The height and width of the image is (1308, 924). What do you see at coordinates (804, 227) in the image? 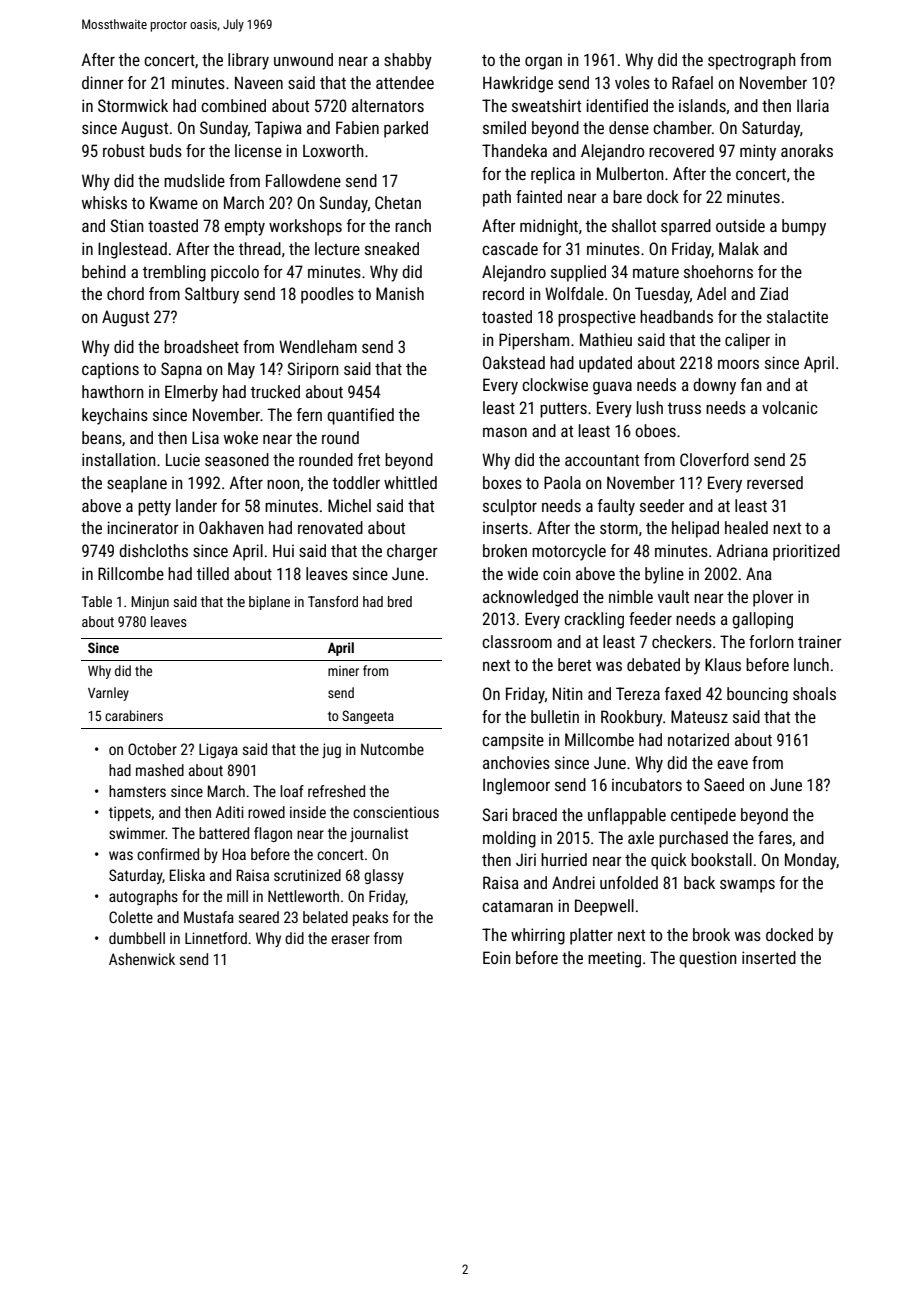
I see `bumpy` at bounding box center [804, 227].
